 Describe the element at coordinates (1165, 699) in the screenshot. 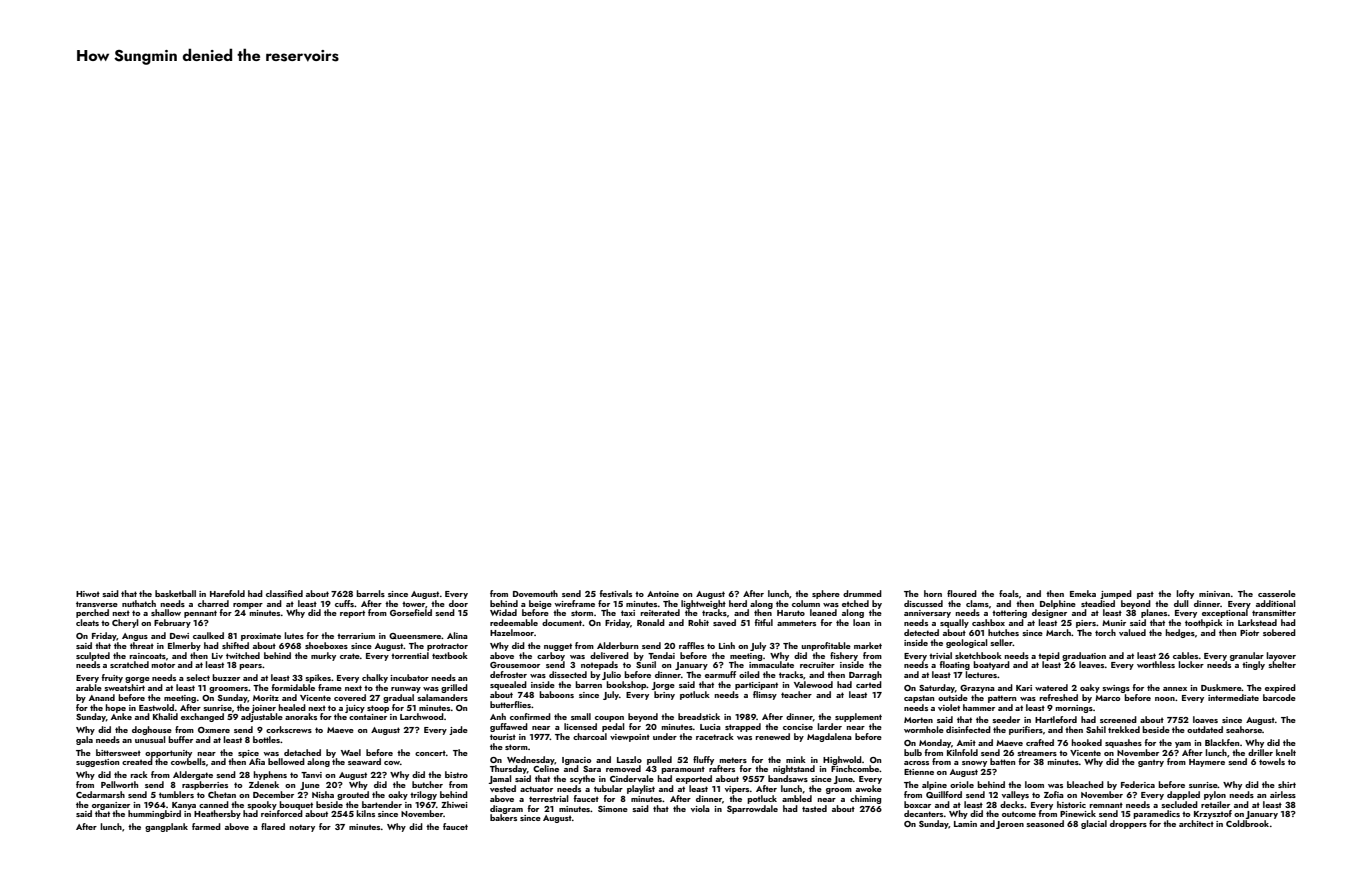

I see `noon` at that location.
